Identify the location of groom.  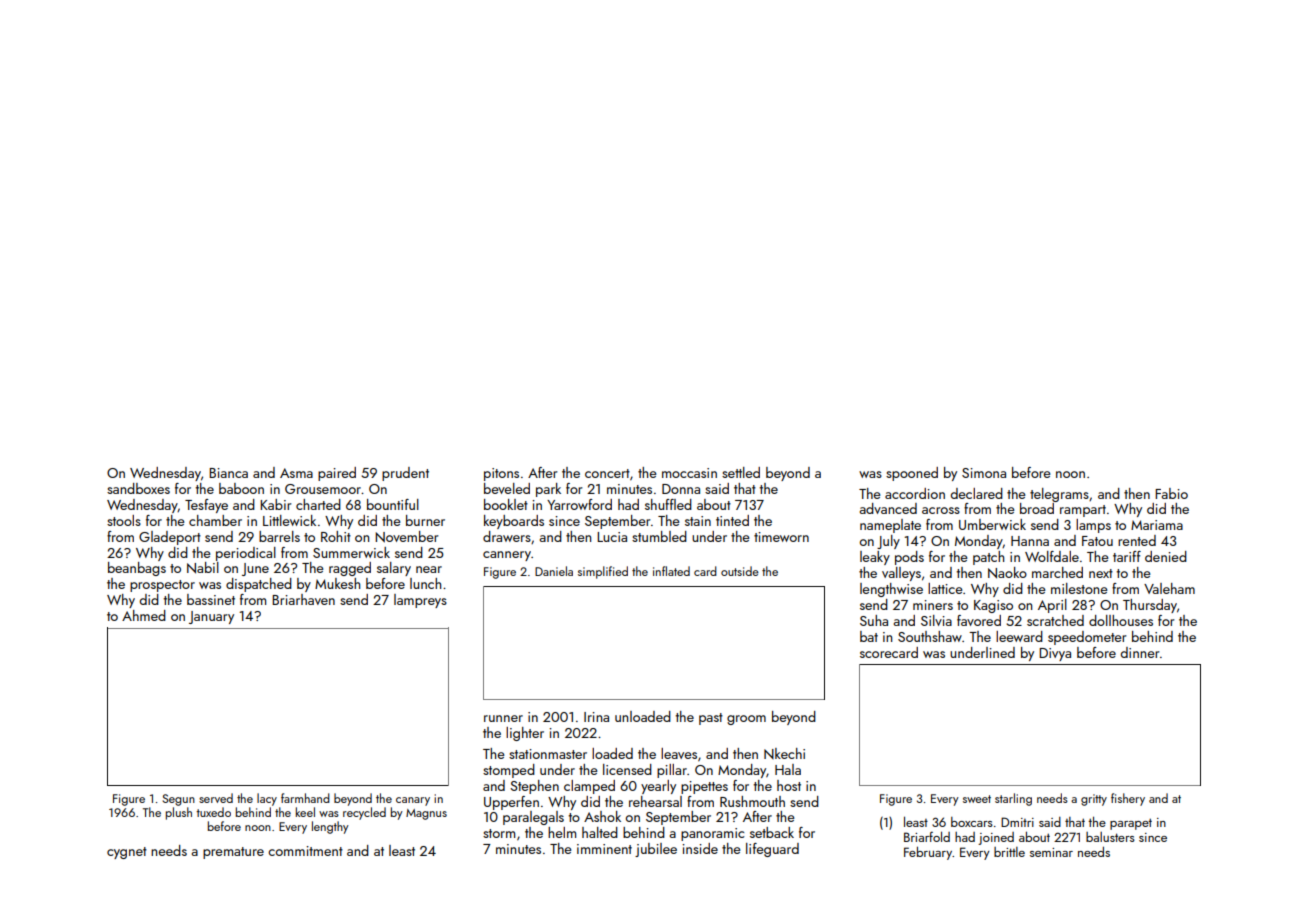
(746, 720).
